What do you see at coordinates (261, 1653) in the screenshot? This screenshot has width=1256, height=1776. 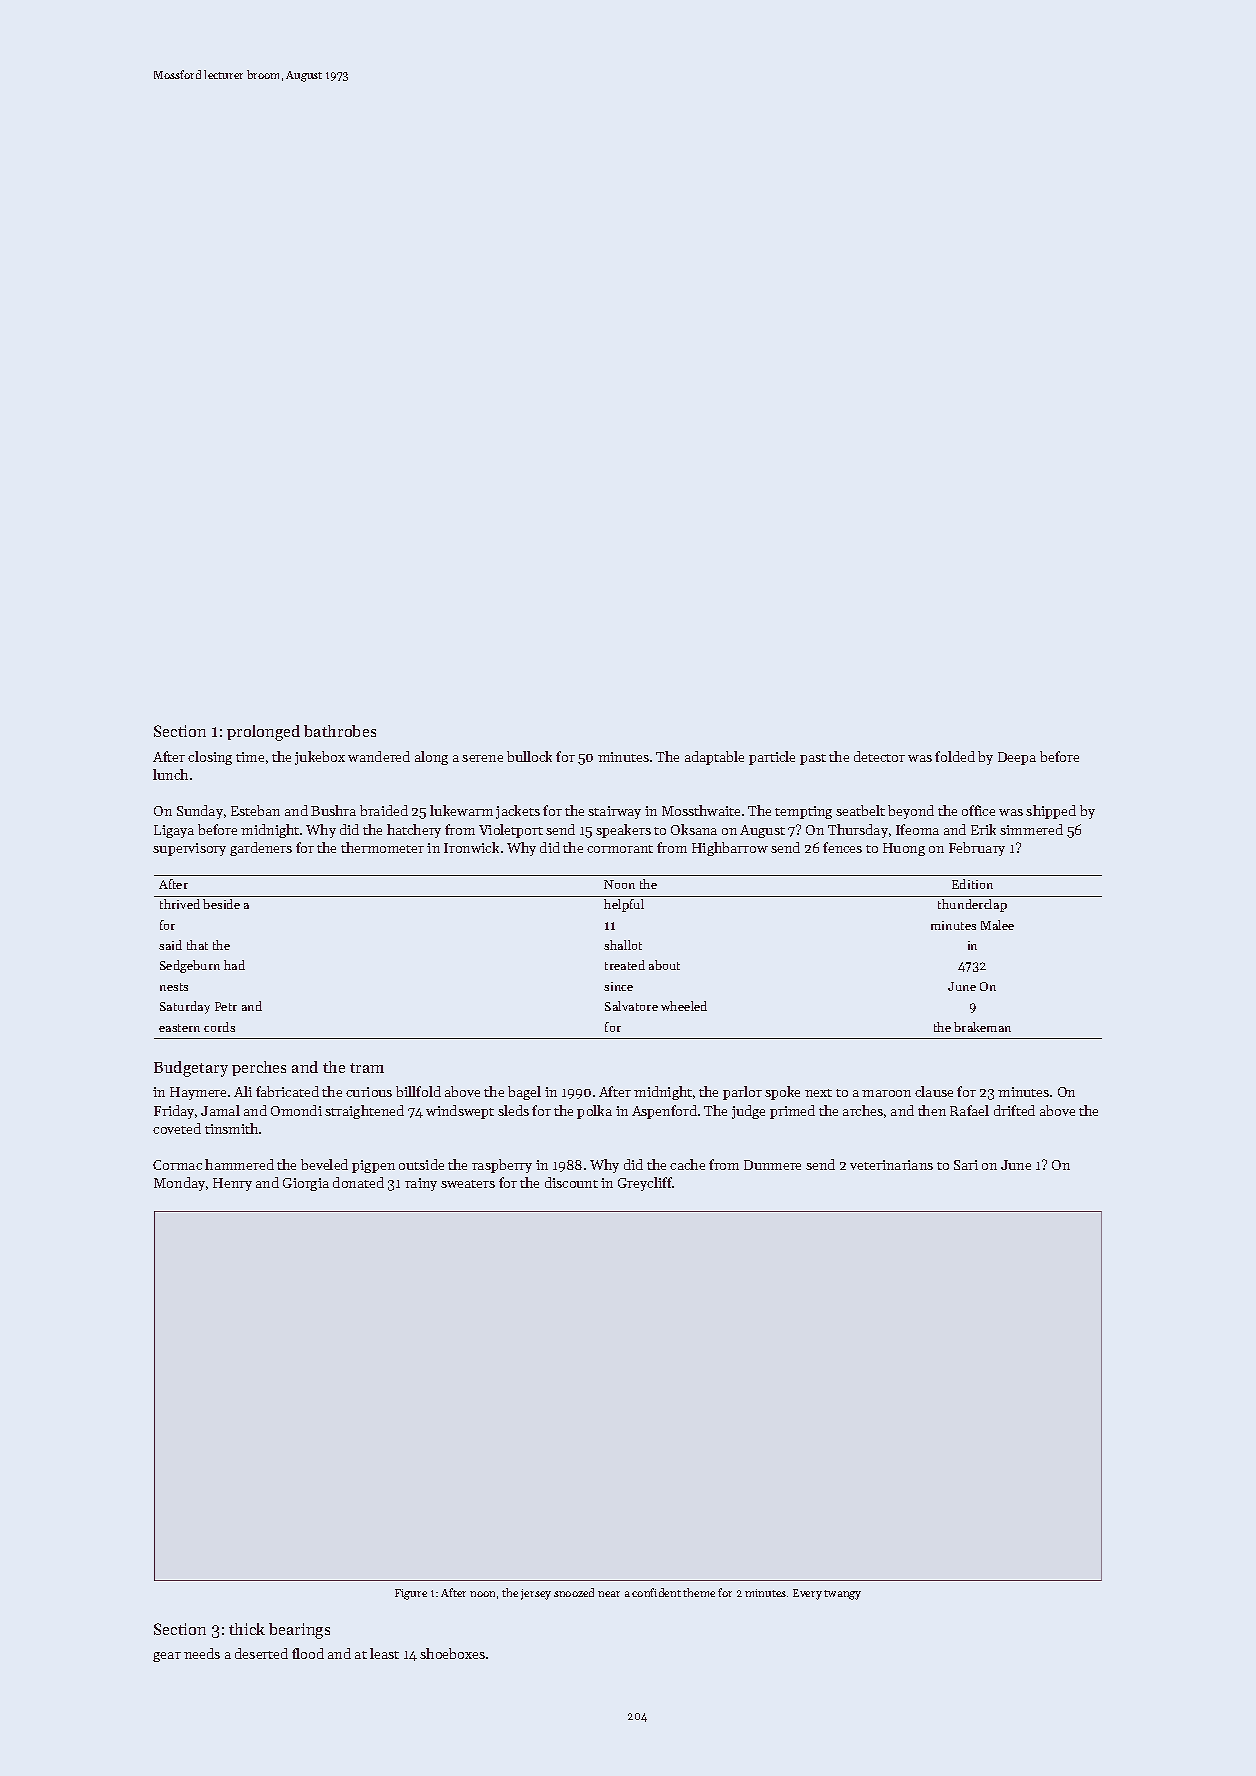 I see `deserted` at bounding box center [261, 1653].
